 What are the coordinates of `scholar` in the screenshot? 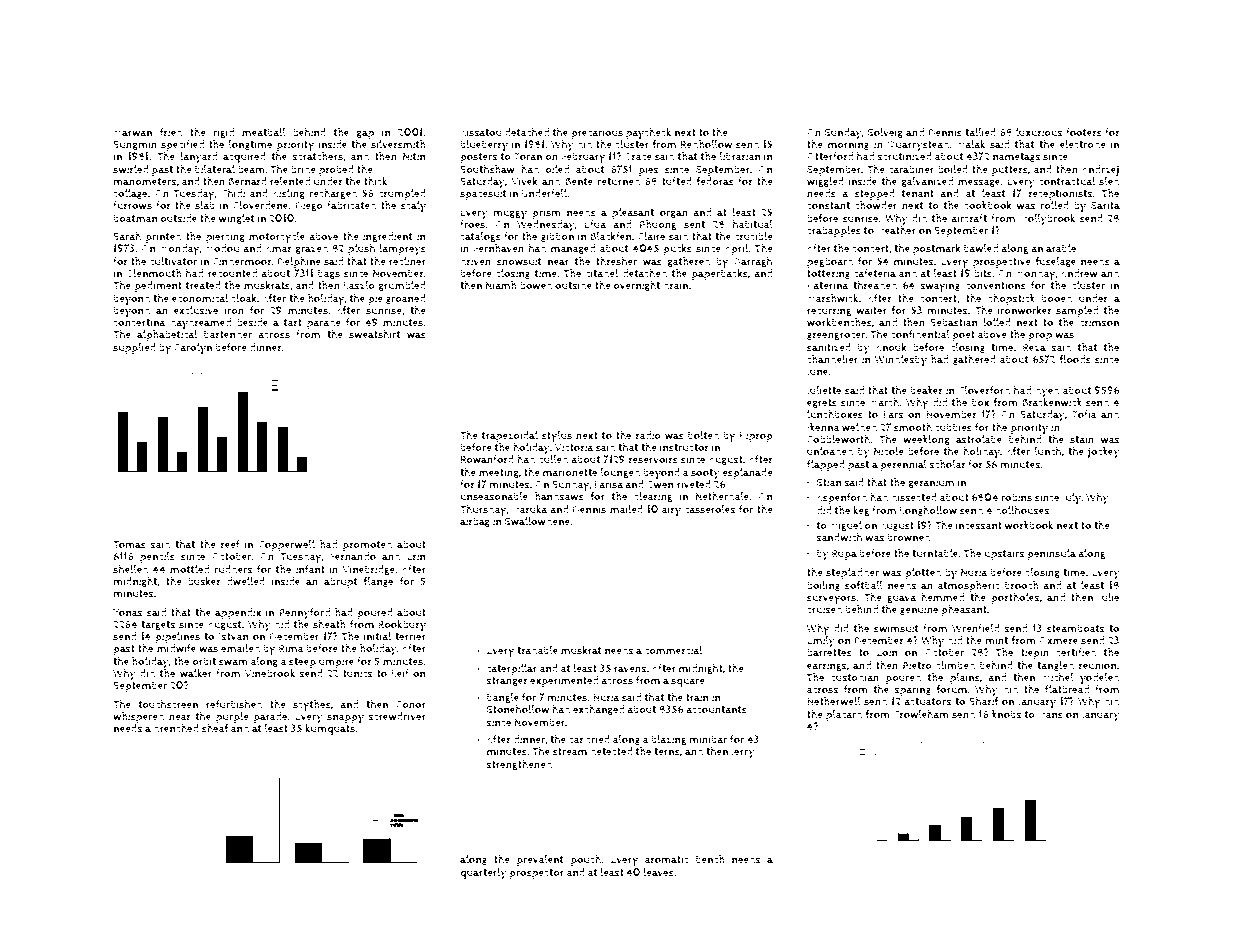 It's located at (947, 464).
